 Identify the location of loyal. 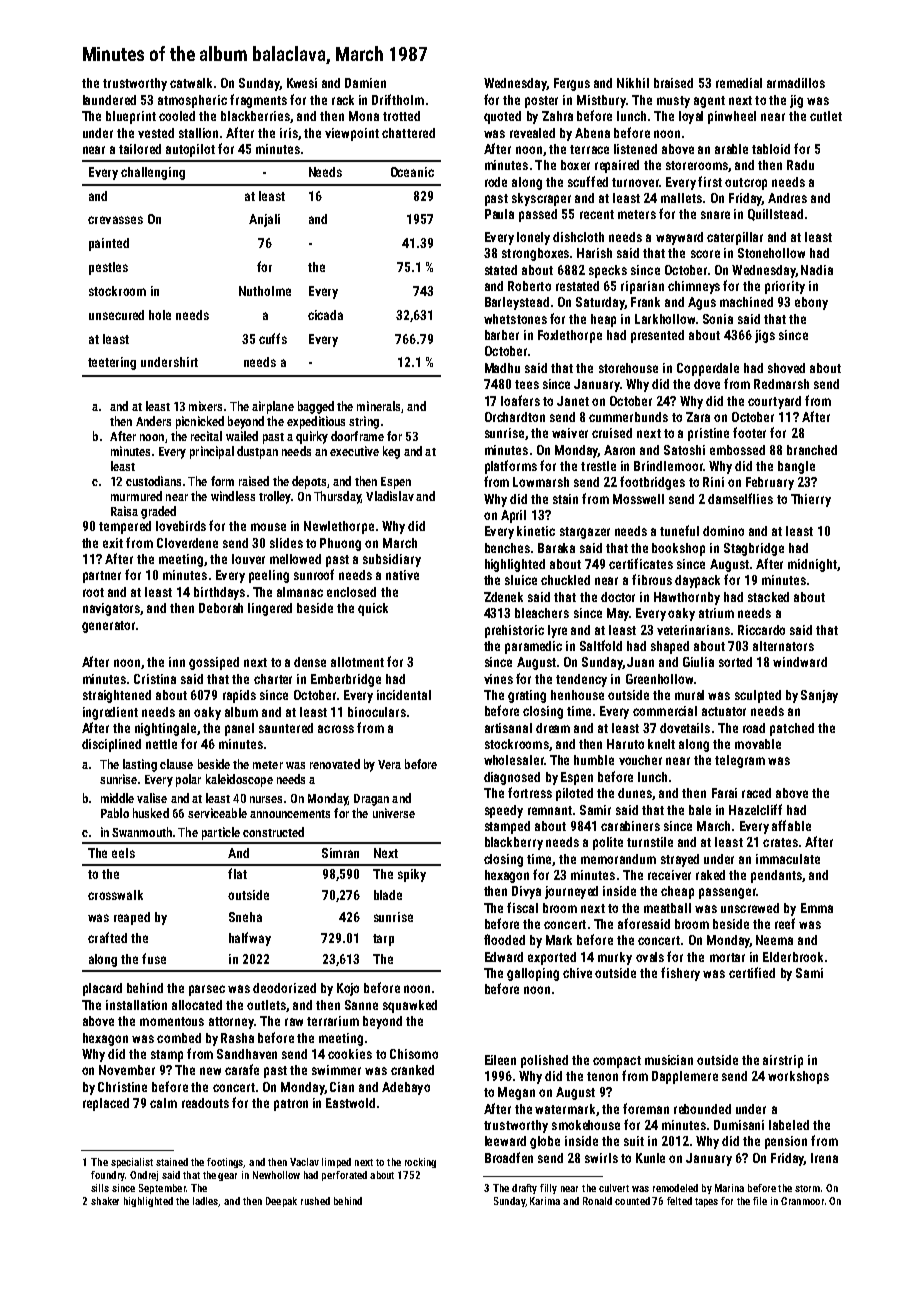
(691, 117).
